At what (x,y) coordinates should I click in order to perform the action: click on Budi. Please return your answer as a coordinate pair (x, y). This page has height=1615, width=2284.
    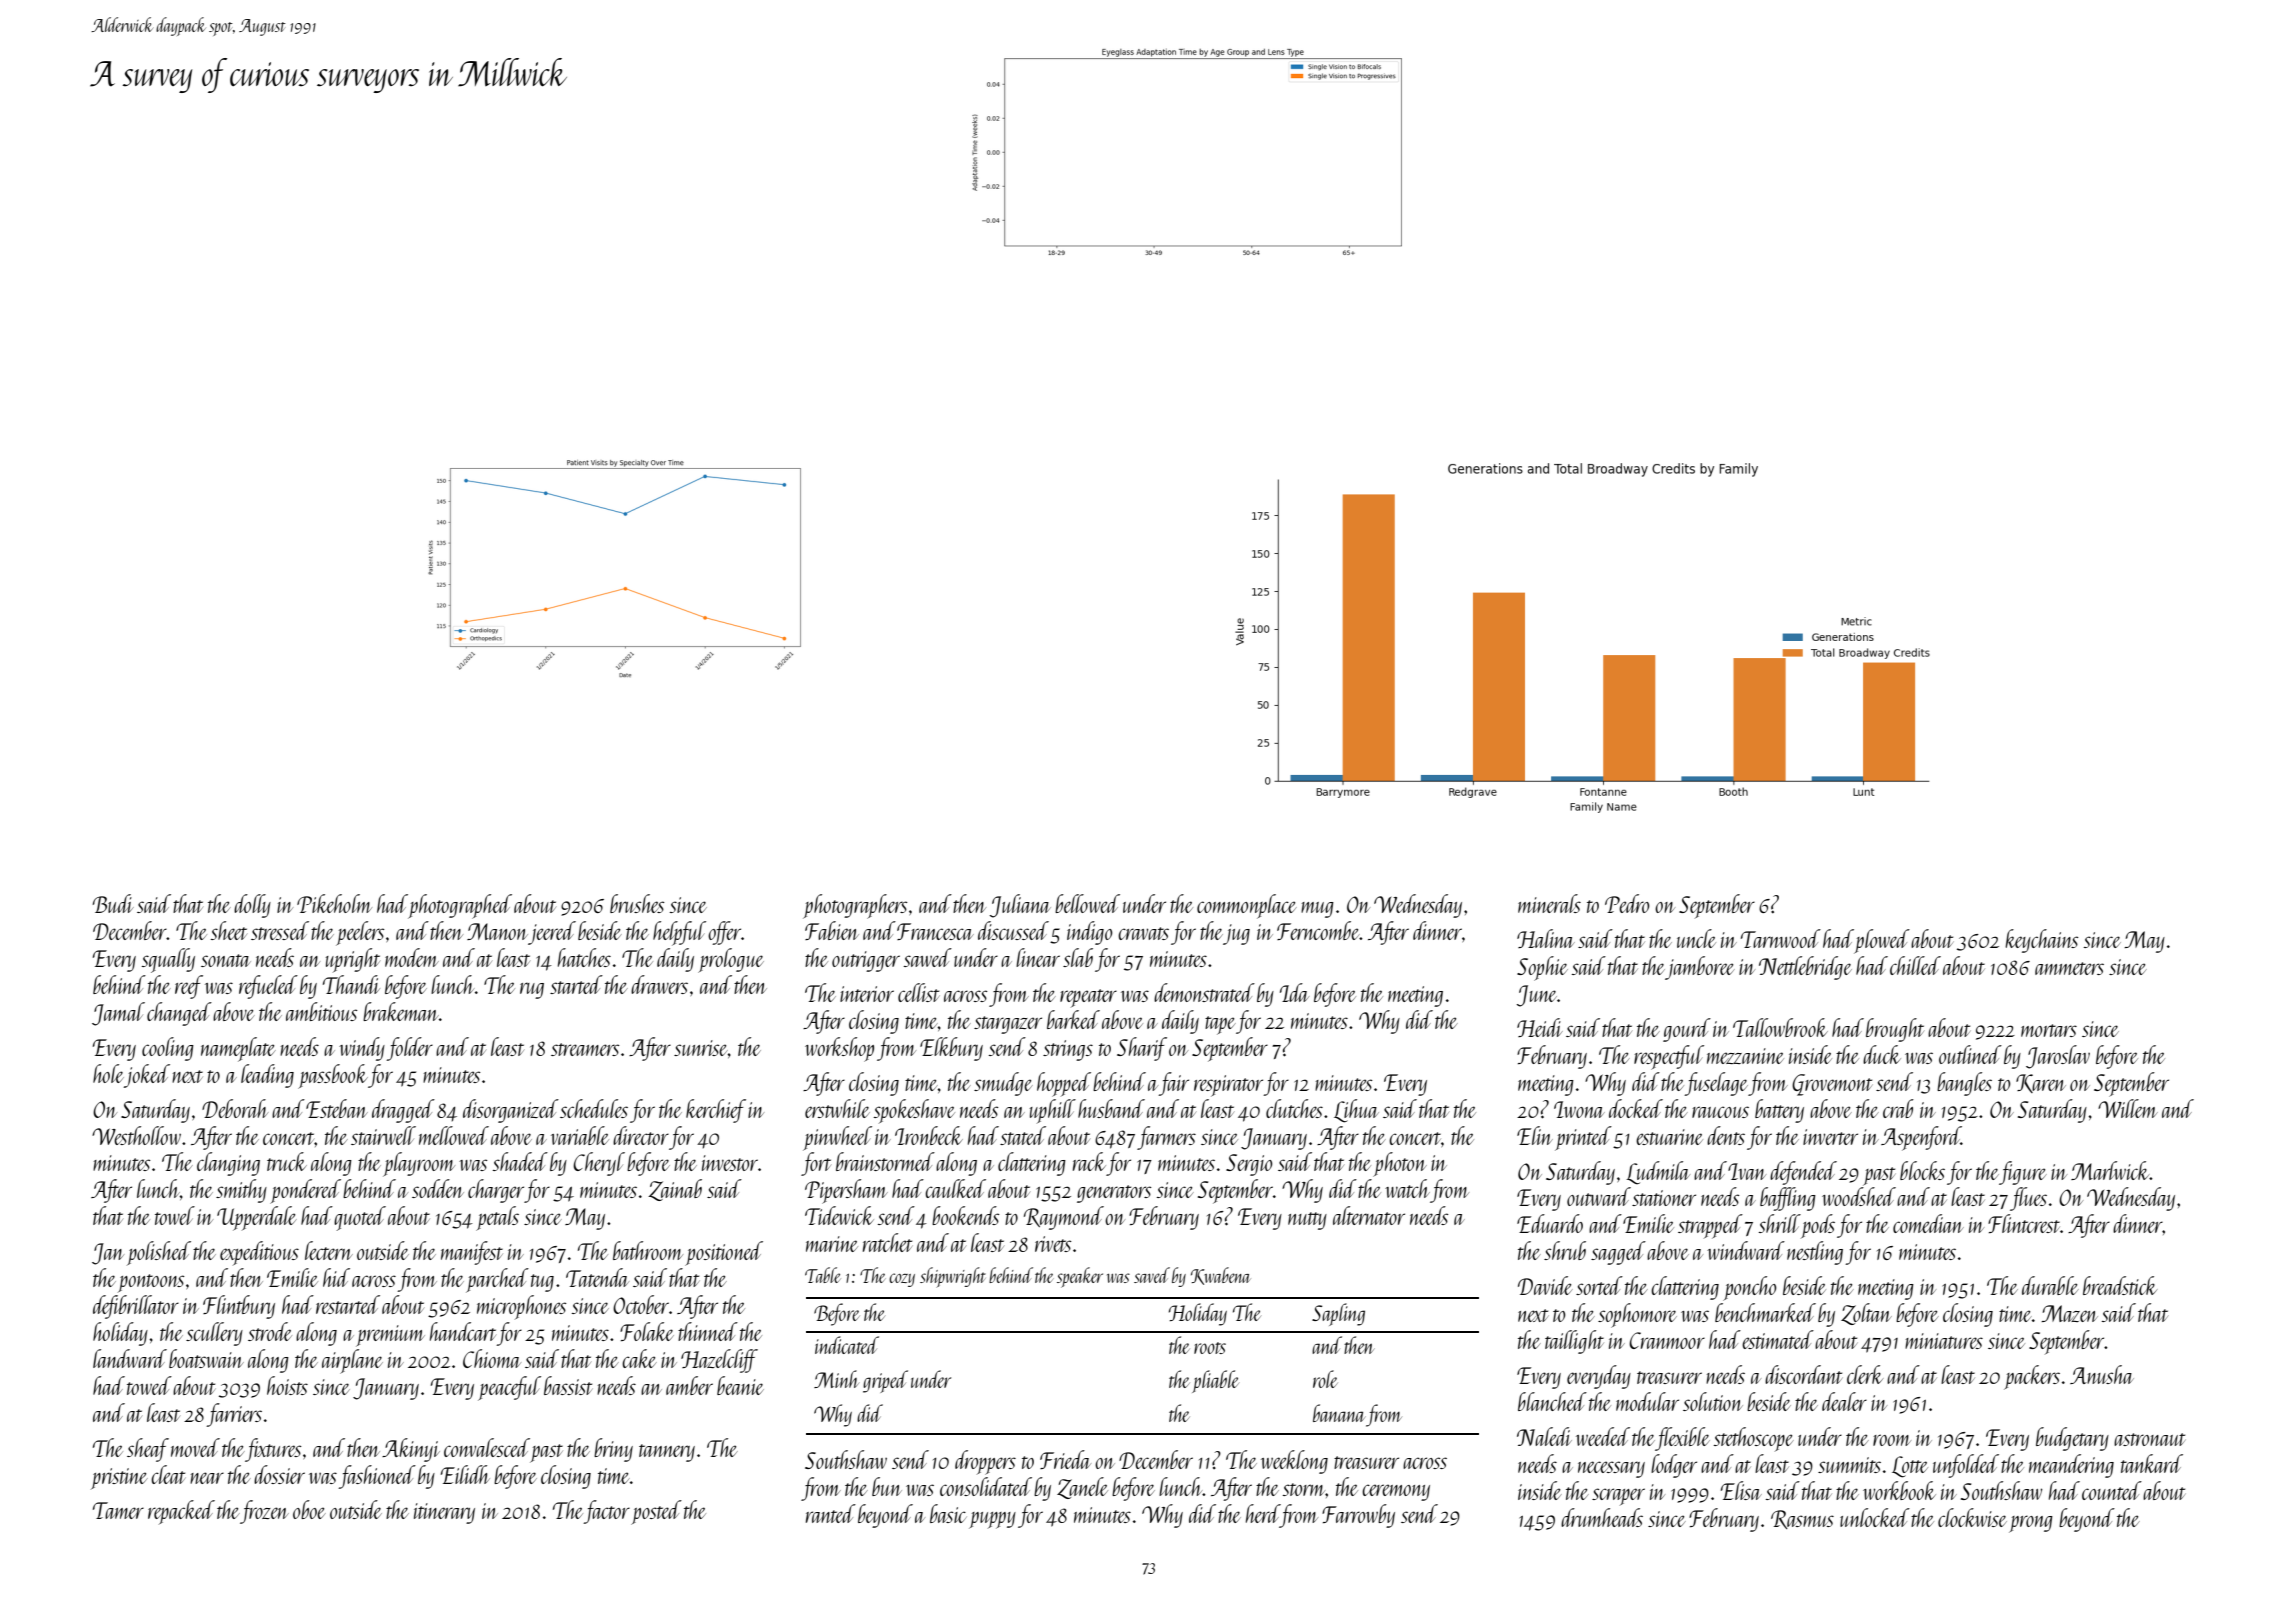
    Looking at the image, I should click on (113, 903).
